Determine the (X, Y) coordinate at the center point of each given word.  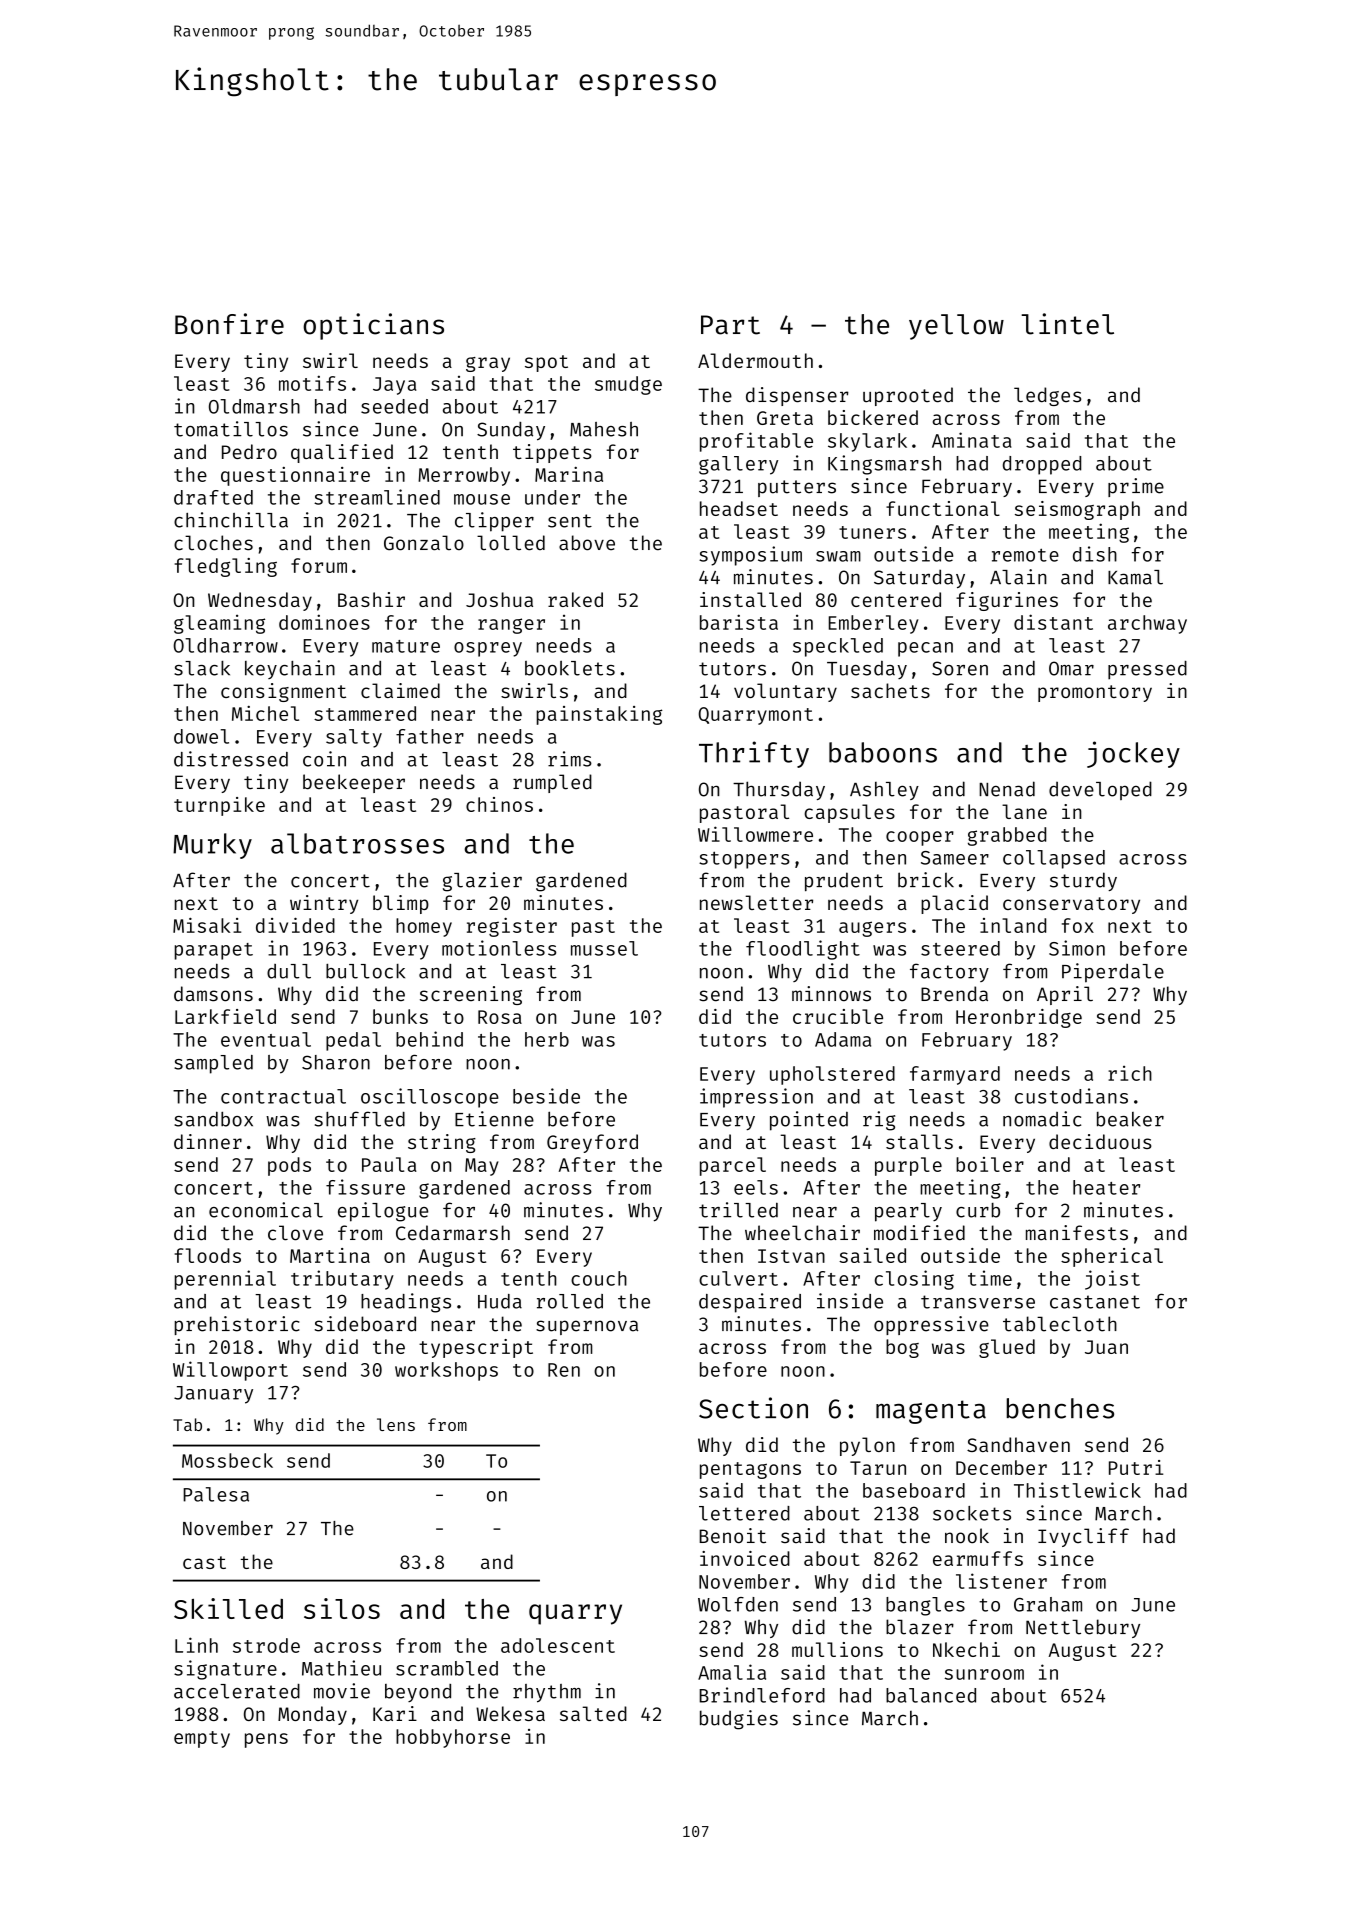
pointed (809, 1121)
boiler (990, 1164)
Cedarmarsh (453, 1233)
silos (342, 1608)
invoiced (745, 1558)
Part (730, 325)
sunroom (984, 1674)
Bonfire (229, 324)
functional (943, 508)
